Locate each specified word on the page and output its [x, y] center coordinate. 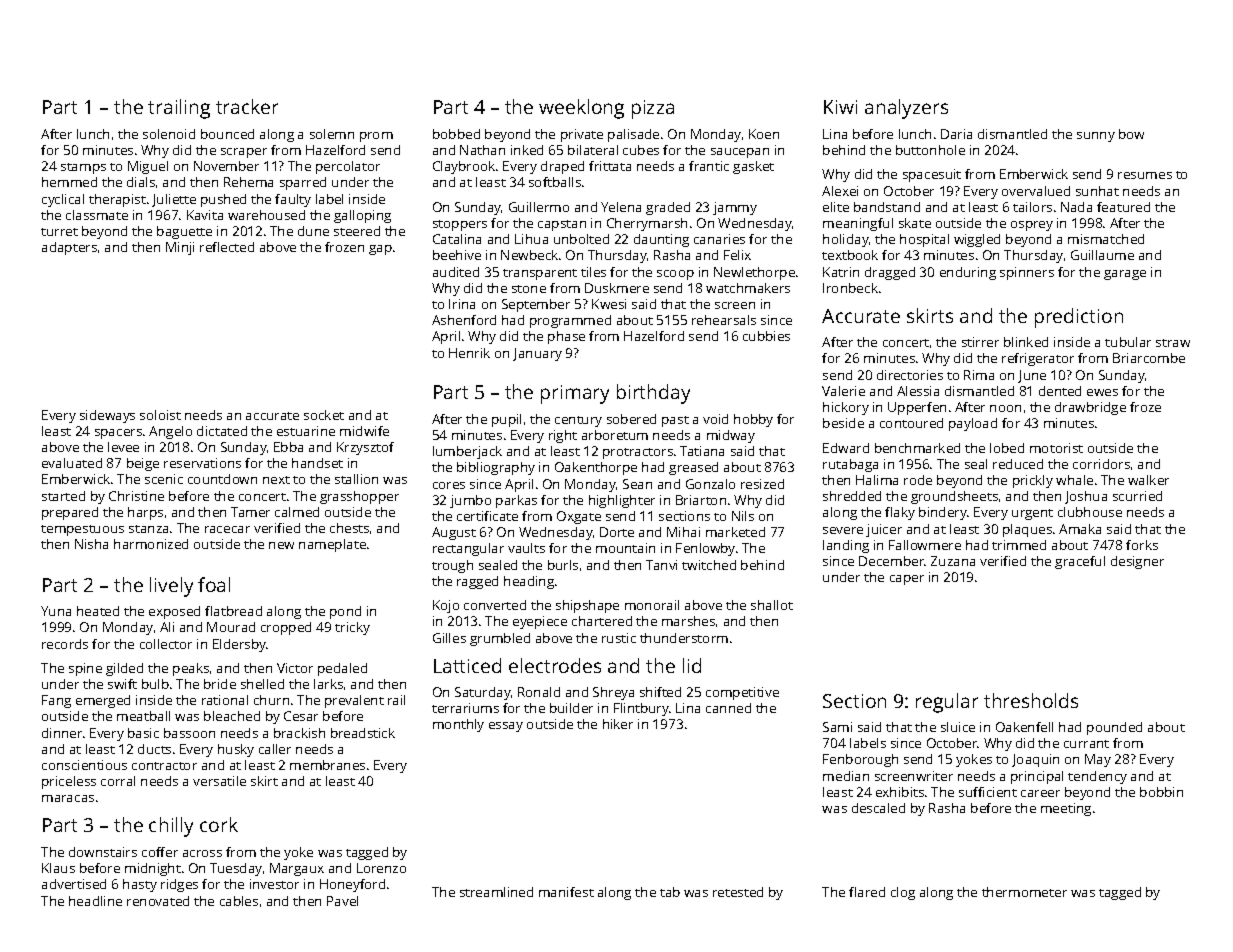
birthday [653, 394]
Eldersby [239, 645]
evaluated [72, 463]
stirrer [980, 342]
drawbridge [1090, 408]
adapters [69, 248]
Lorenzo [381, 868]
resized [762, 484]
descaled [878, 808]
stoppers [460, 225]
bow [1131, 134]
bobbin [1161, 792]
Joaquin [1035, 760]
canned [728, 708]
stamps [83, 168]
